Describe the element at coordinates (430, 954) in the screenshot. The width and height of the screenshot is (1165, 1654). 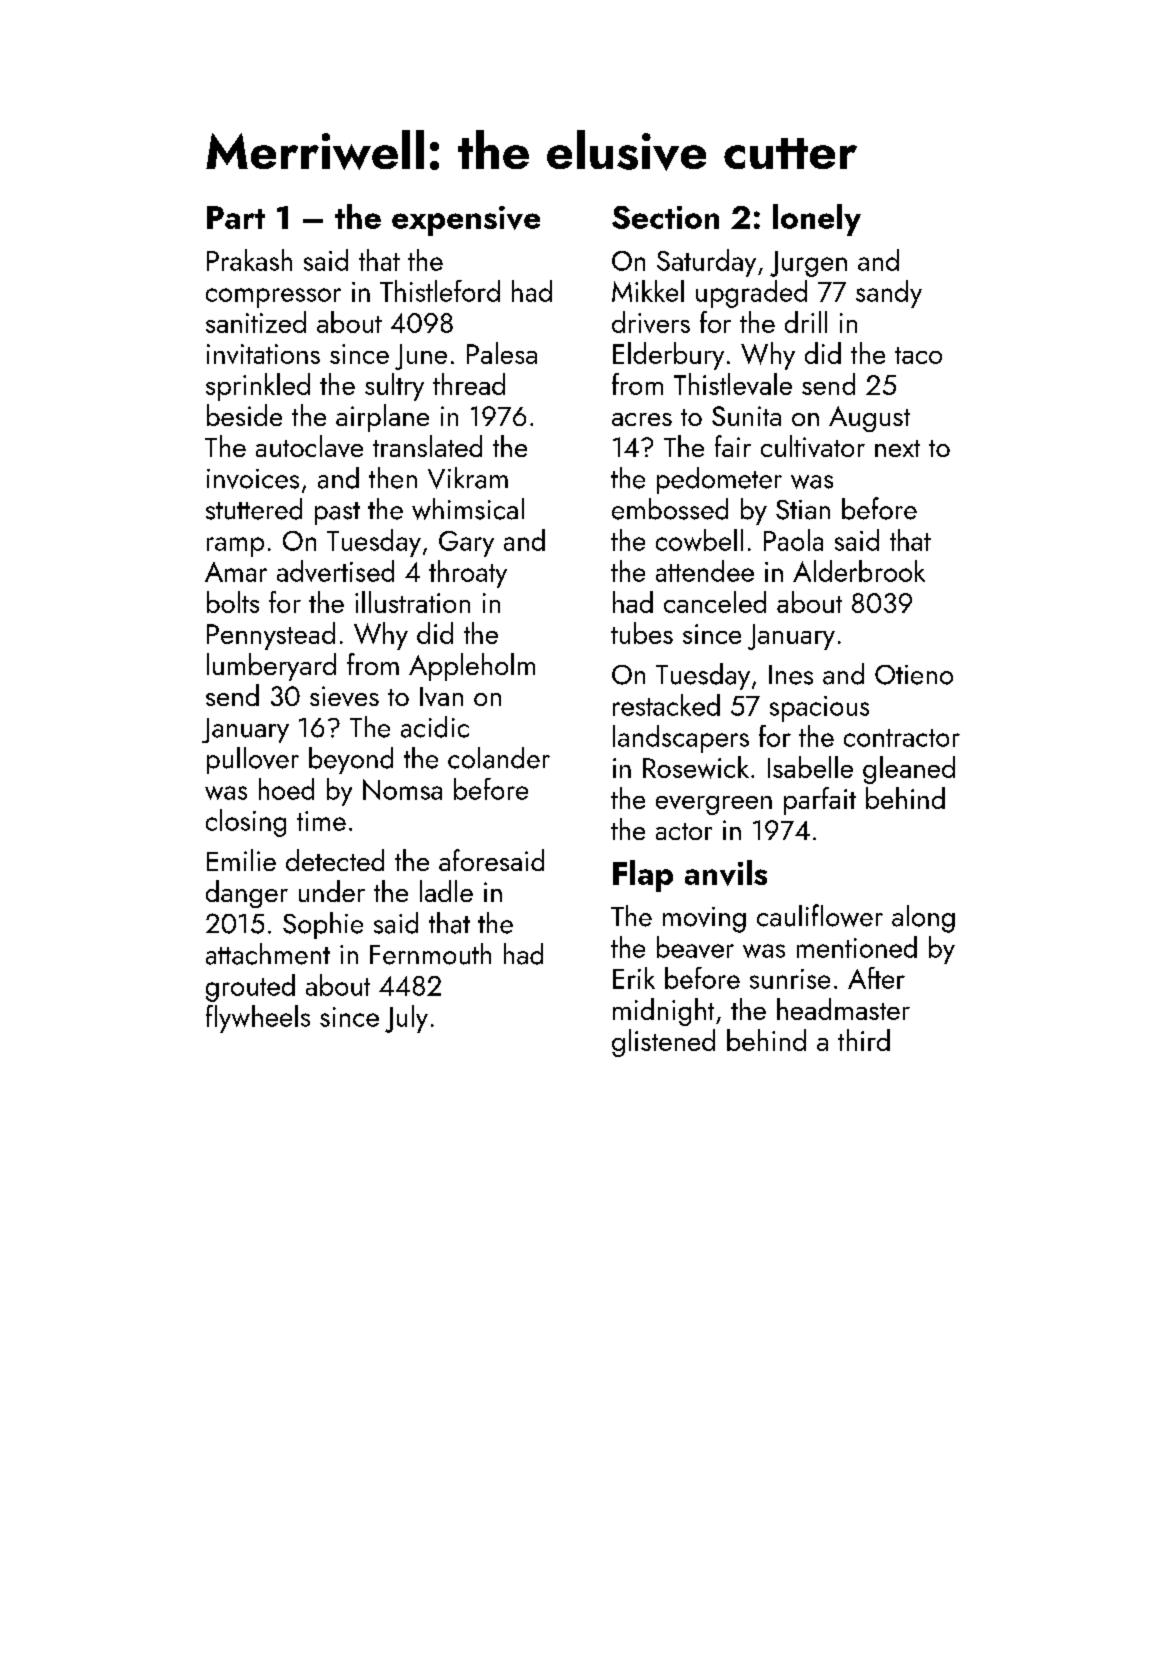
I see `Fernmouth` at that location.
